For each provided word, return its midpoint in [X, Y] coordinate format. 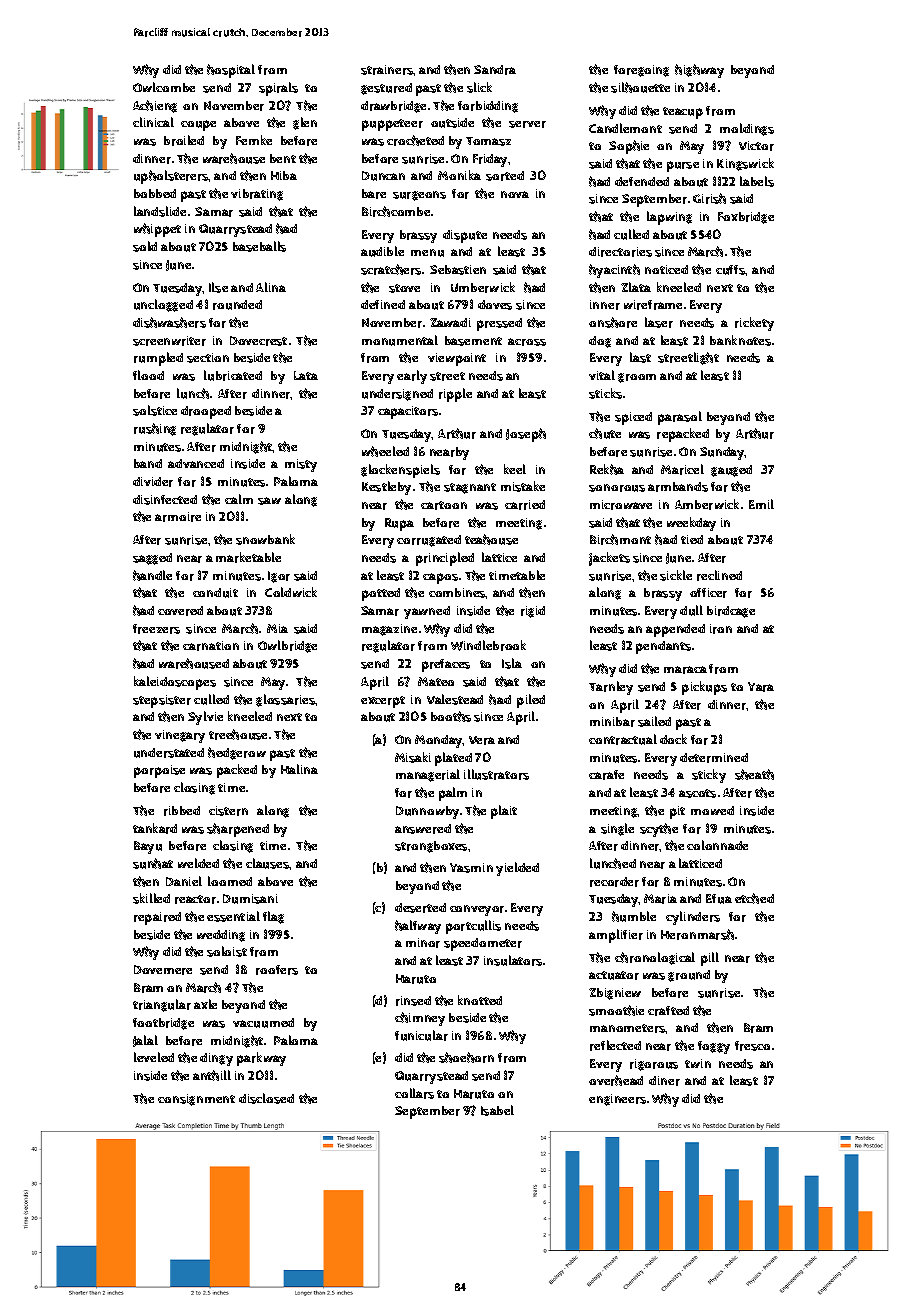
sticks [605, 393]
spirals [278, 89]
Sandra [495, 70]
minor [423, 943]
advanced [196, 463]
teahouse [491, 539]
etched [754, 898]
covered [180, 611]
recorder [614, 882]
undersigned [397, 395]
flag [273, 917]
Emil [761, 504]
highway [699, 71]
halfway [418, 927]
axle [205, 1004]
